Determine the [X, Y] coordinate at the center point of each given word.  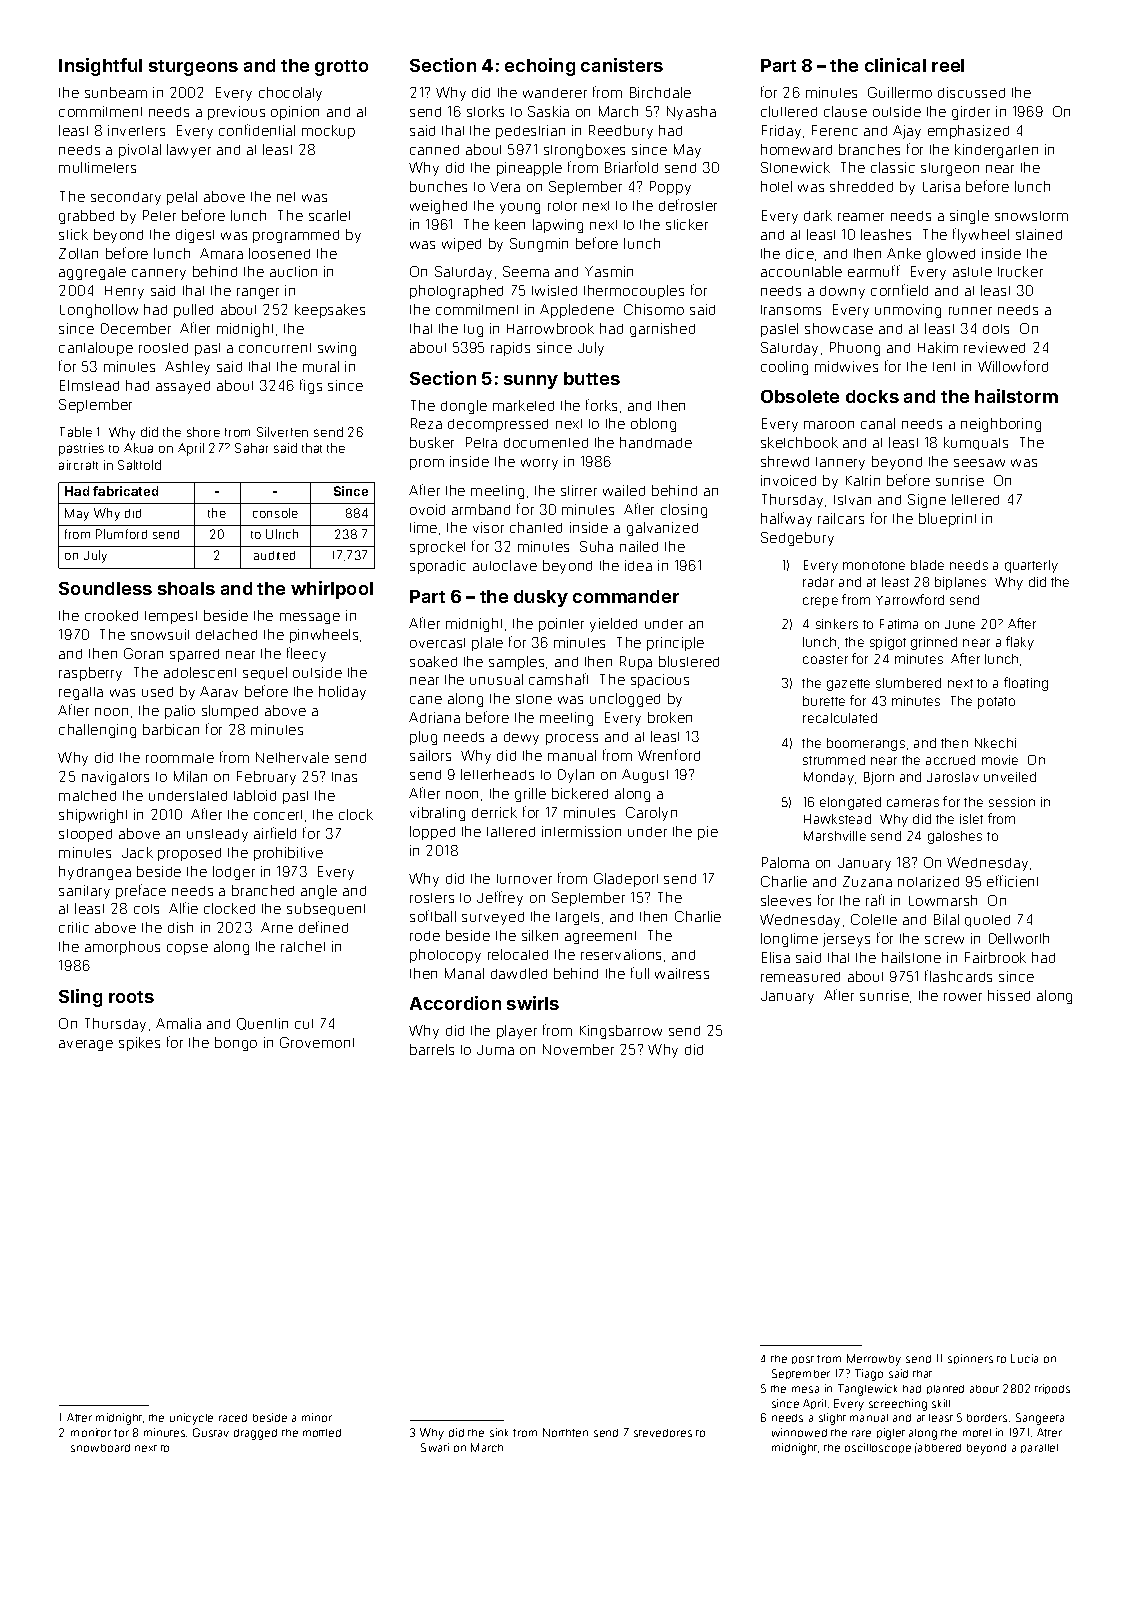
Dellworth [1019, 938]
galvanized [662, 529]
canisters [622, 65]
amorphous [122, 948]
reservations [621, 954]
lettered [975, 499]
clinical [895, 65]
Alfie [183, 908]
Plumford [121, 534]
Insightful [100, 67]
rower [963, 997]
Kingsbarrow [621, 1032]
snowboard [100, 1448]
